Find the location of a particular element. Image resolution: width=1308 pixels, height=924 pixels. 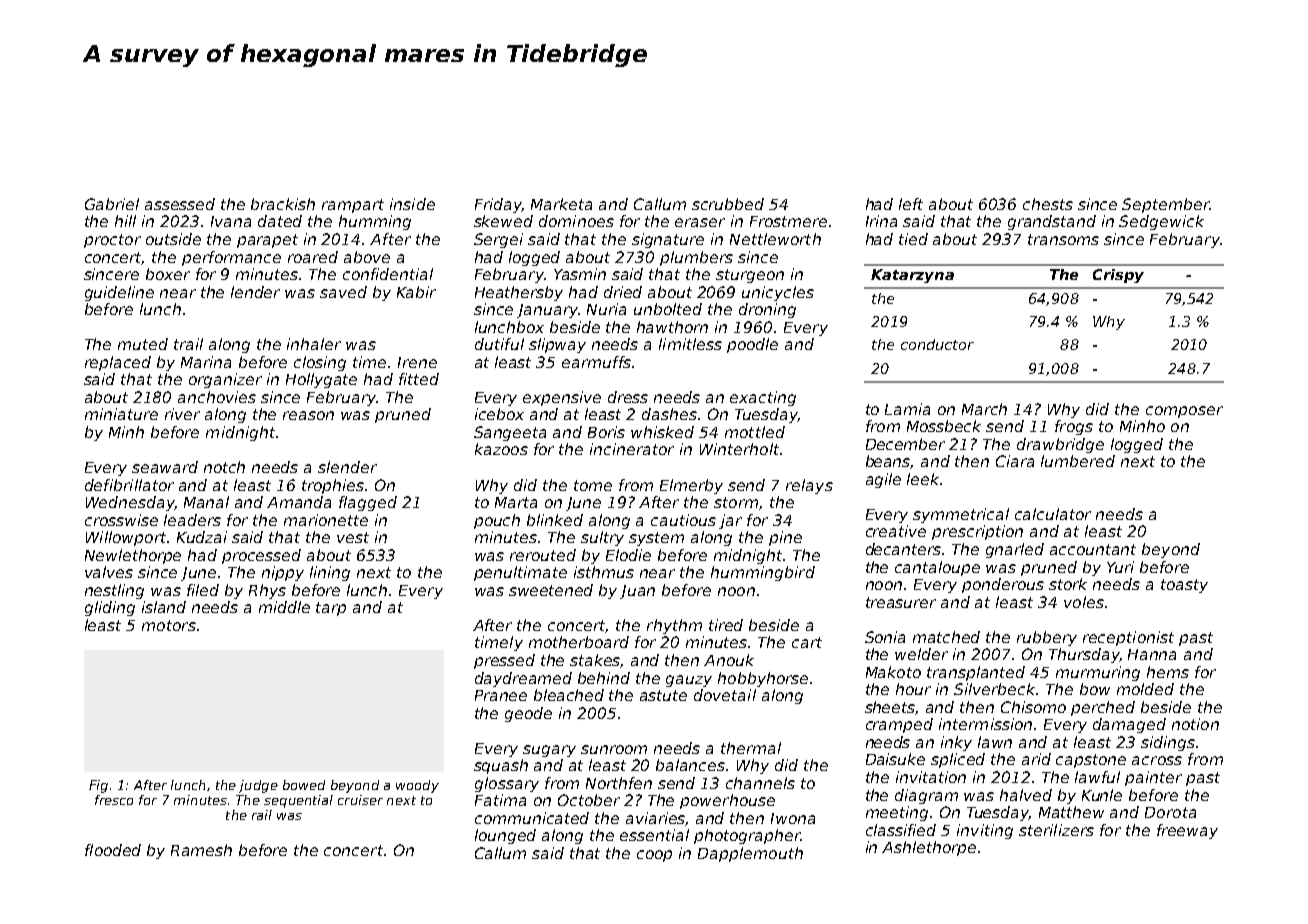

motors is located at coordinates (169, 625).
